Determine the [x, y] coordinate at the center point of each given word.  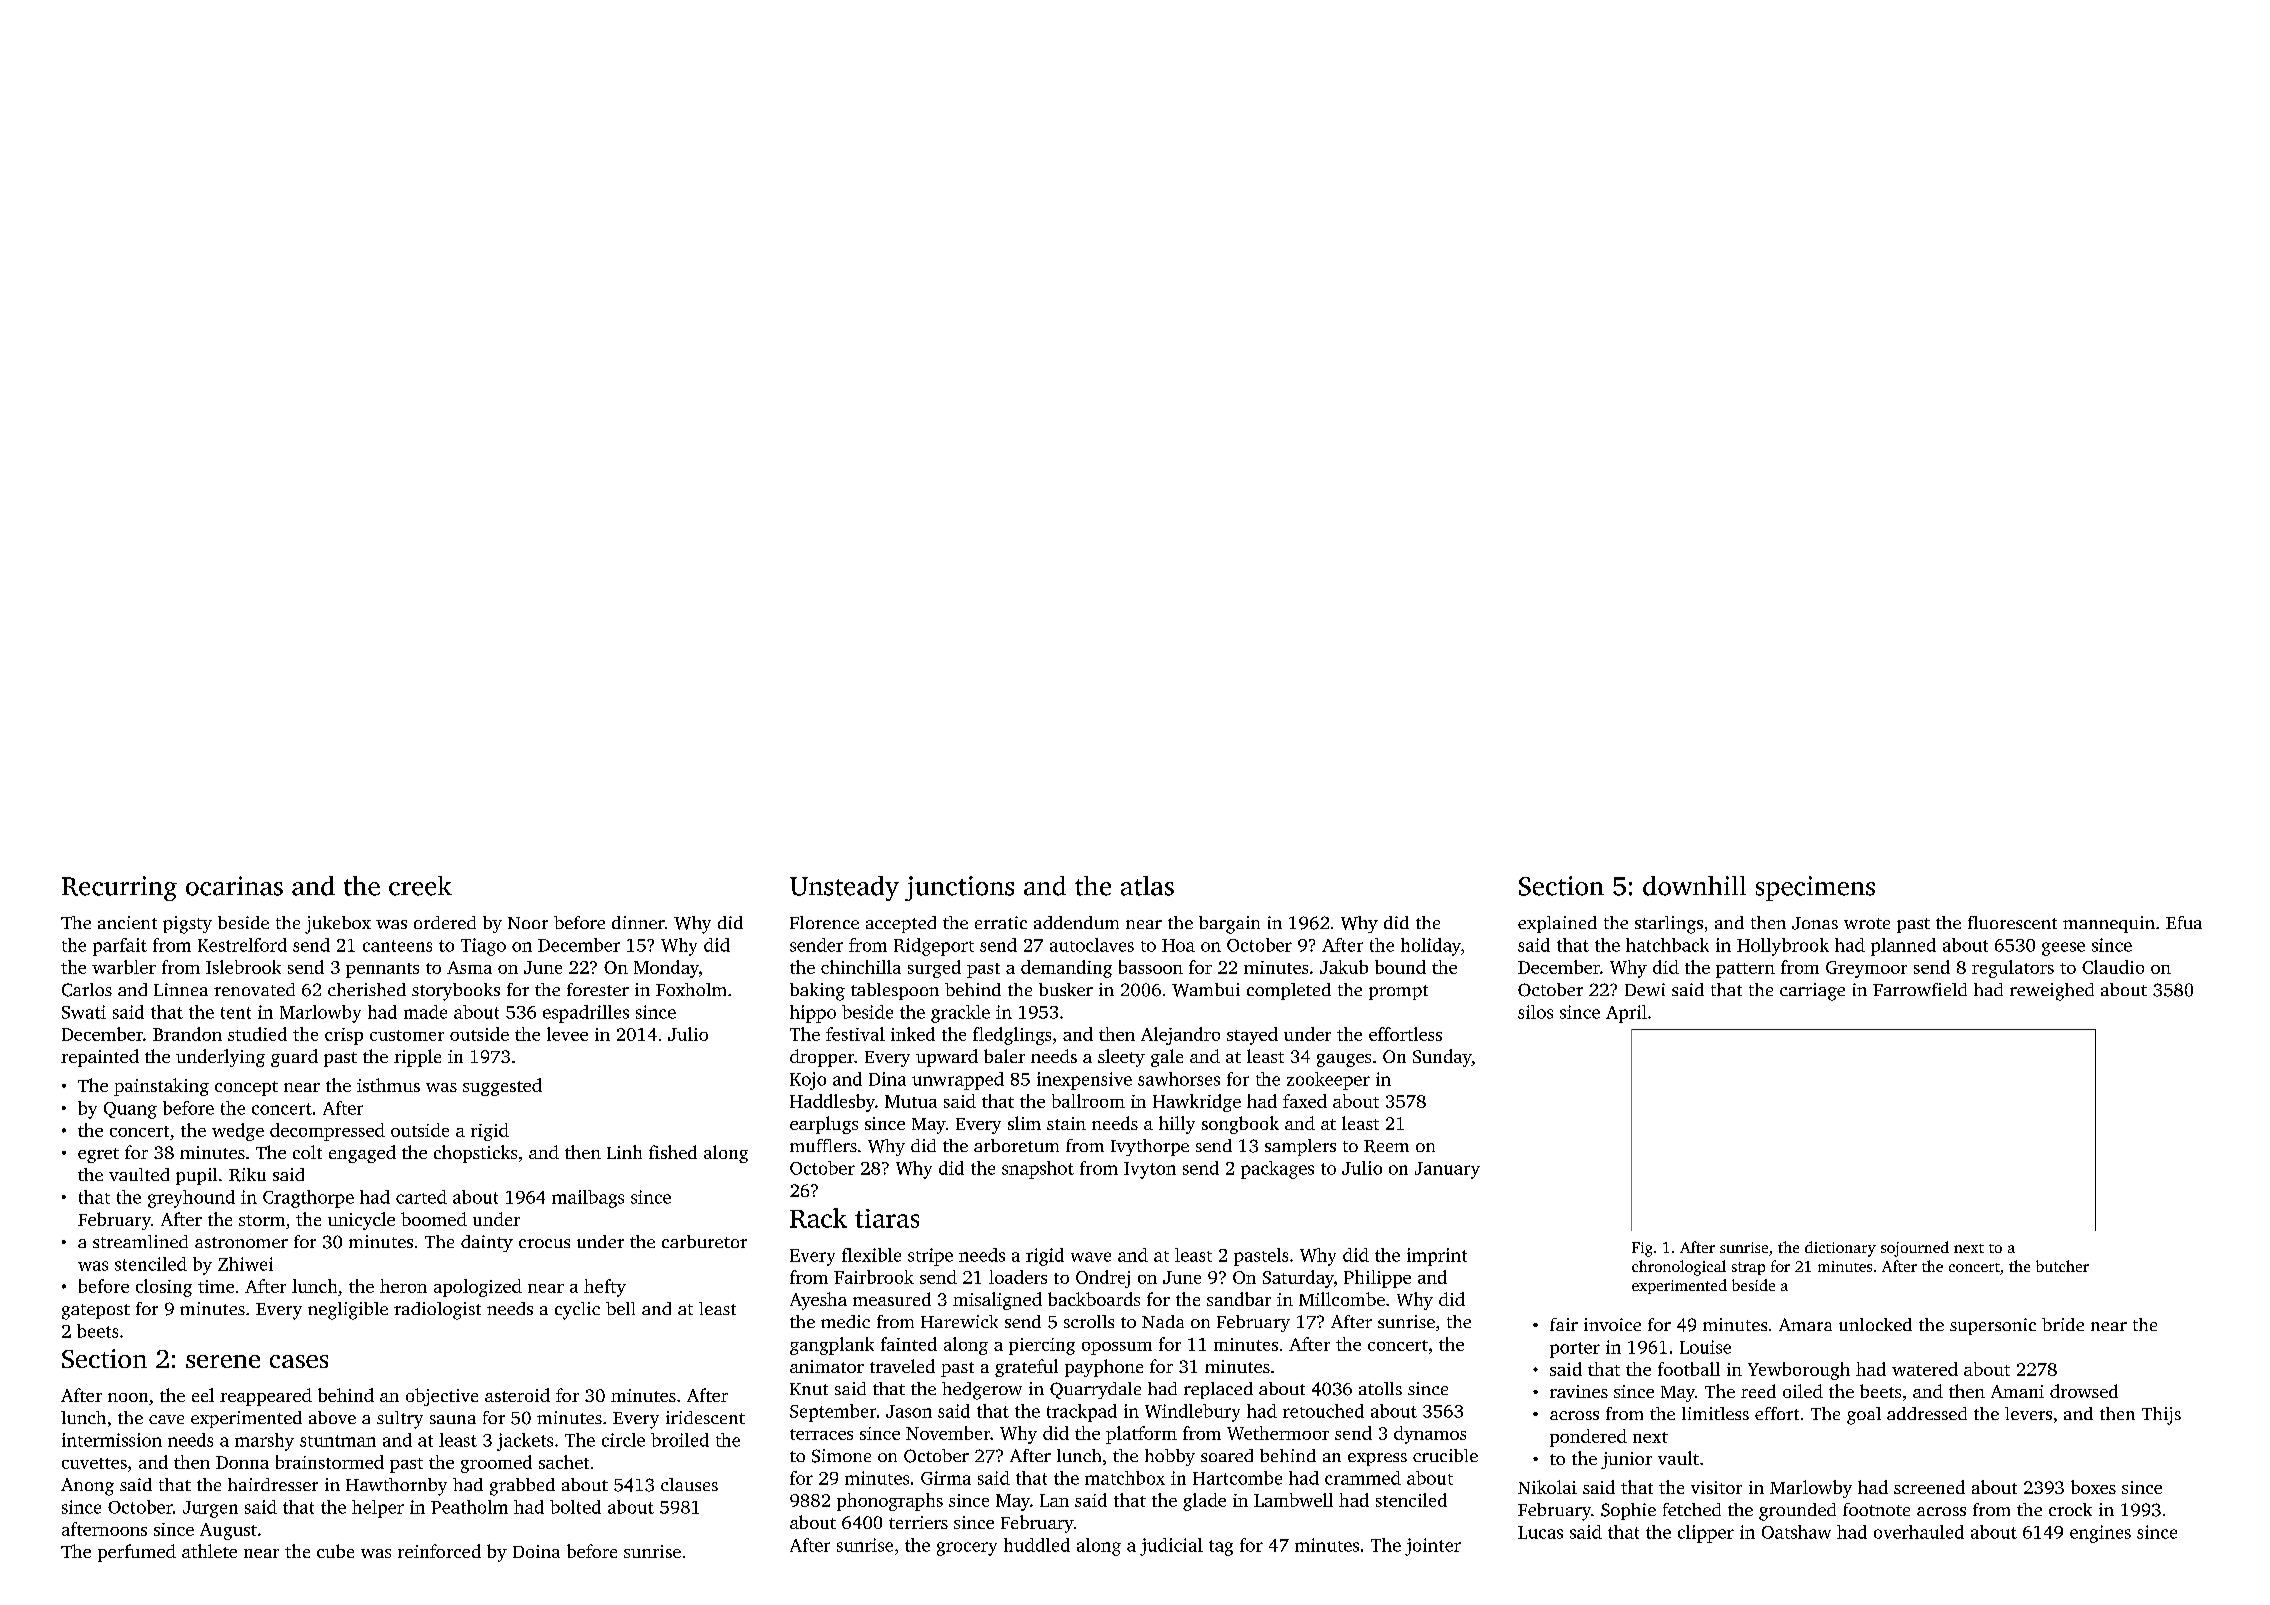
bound [1400, 967]
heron [403, 1286]
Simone [841, 1456]
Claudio [2113, 967]
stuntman [338, 1441]
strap [1748, 1268]
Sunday [1442, 1058]
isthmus [388, 1085]
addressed [1927, 1413]
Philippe [1377, 1279]
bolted [575, 1507]
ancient [127, 922]
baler [1004, 1056]
